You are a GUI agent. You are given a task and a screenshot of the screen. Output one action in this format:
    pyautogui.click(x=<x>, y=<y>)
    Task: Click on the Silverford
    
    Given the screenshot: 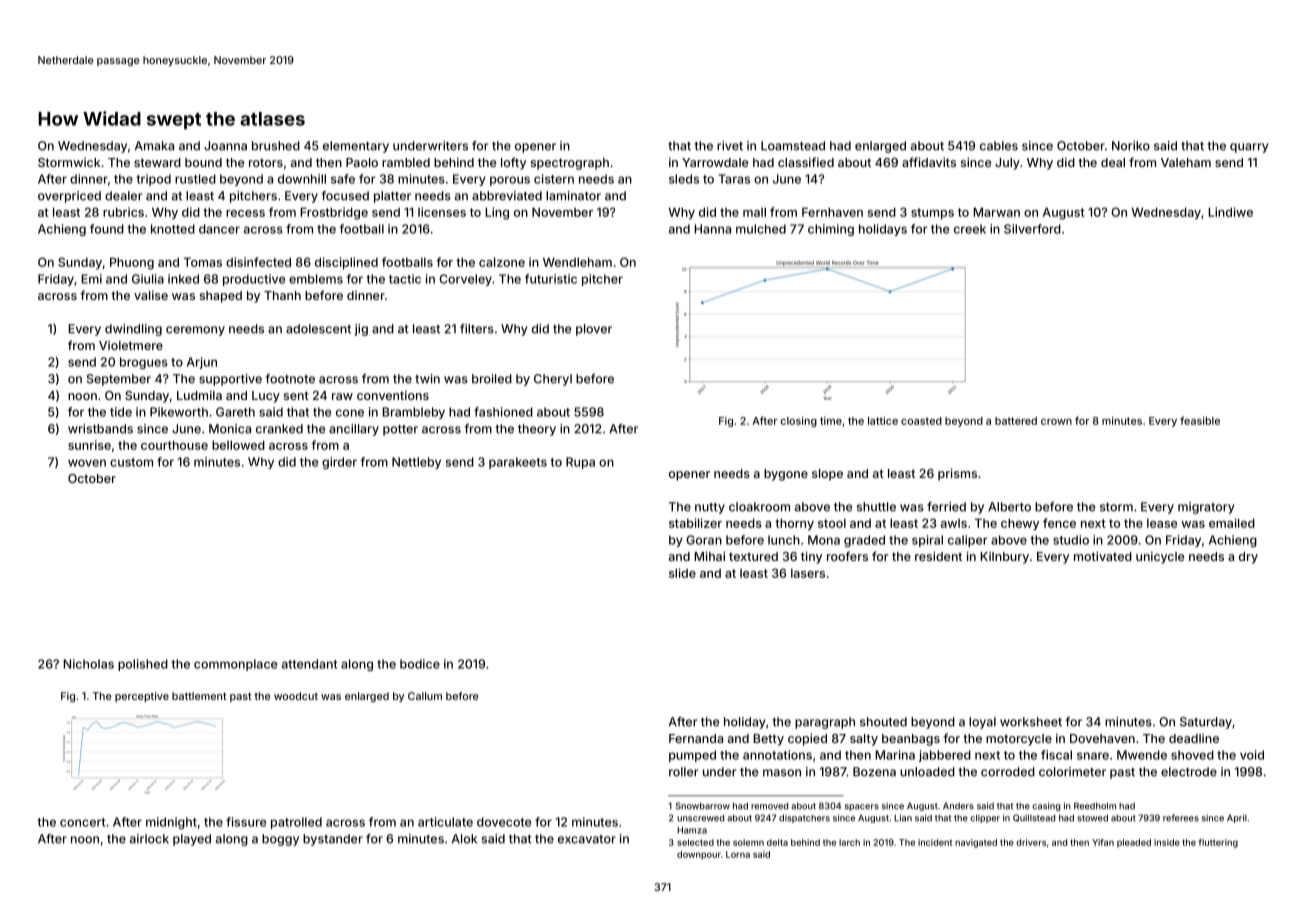 What is the action you would take?
    pyautogui.click(x=1032, y=229)
